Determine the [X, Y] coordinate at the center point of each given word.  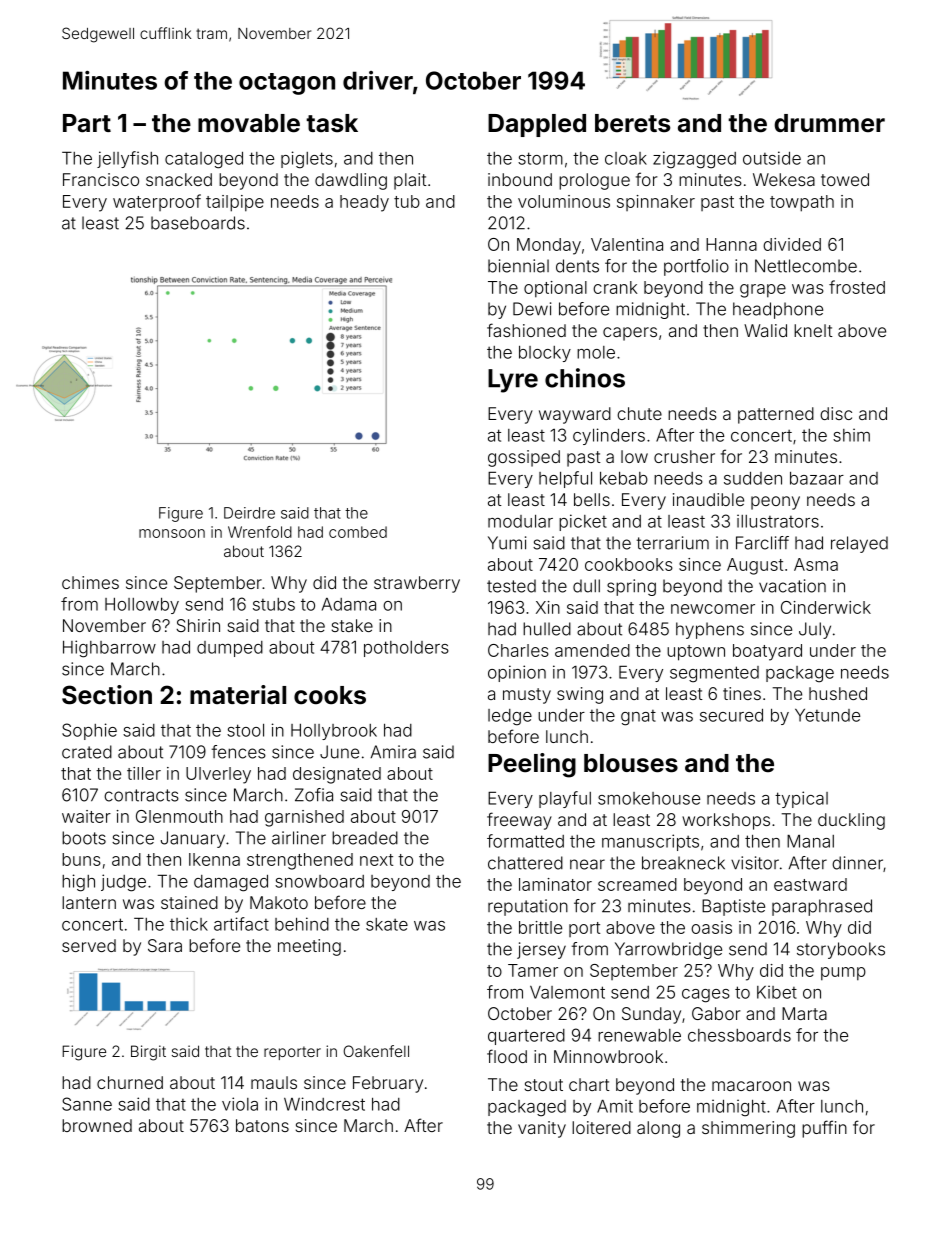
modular [520, 521]
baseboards [198, 223]
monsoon [172, 533]
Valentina [627, 244]
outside [772, 158]
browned [97, 1125]
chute [639, 413]
